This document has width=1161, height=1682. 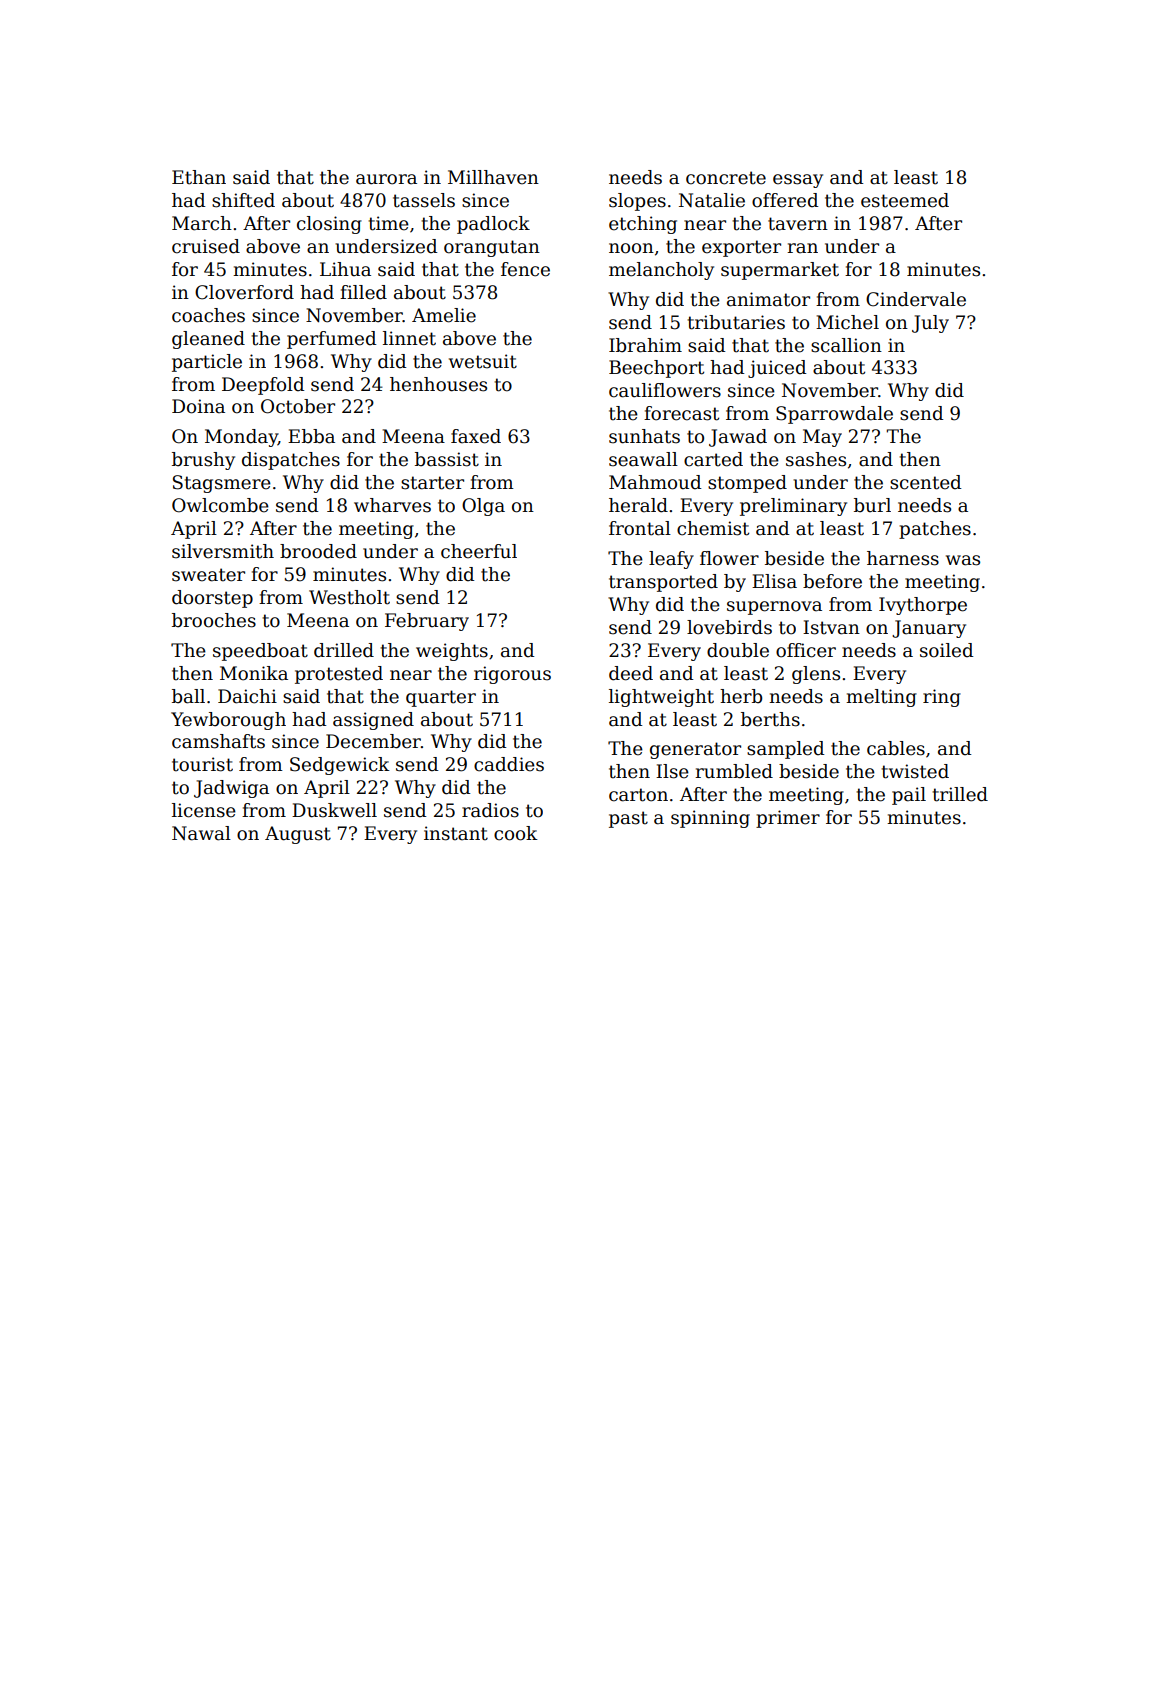 What do you see at coordinates (643, 225) in the document?
I see `etching` at bounding box center [643, 225].
